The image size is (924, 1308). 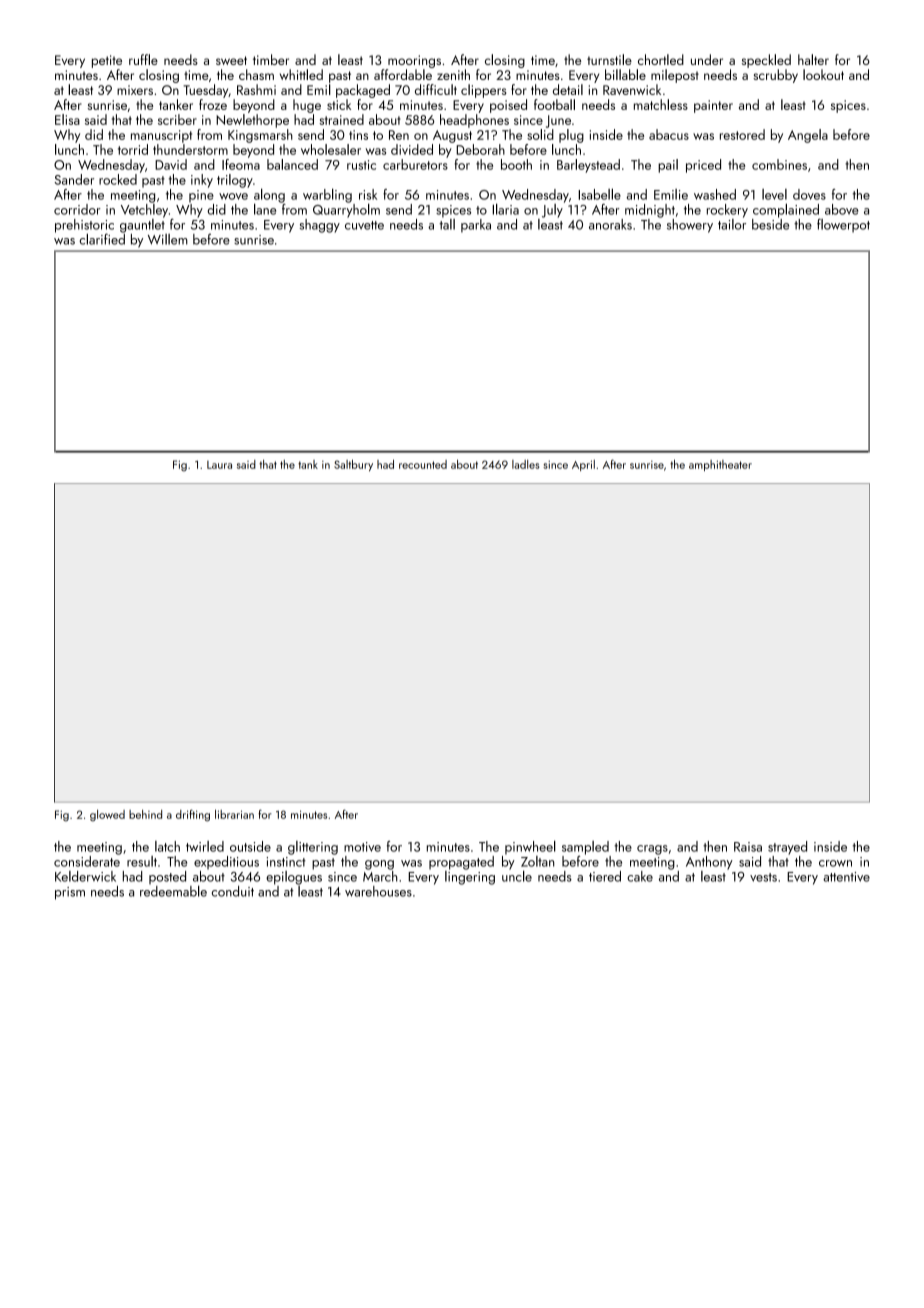 I want to click on Willem, so click(x=168, y=239).
